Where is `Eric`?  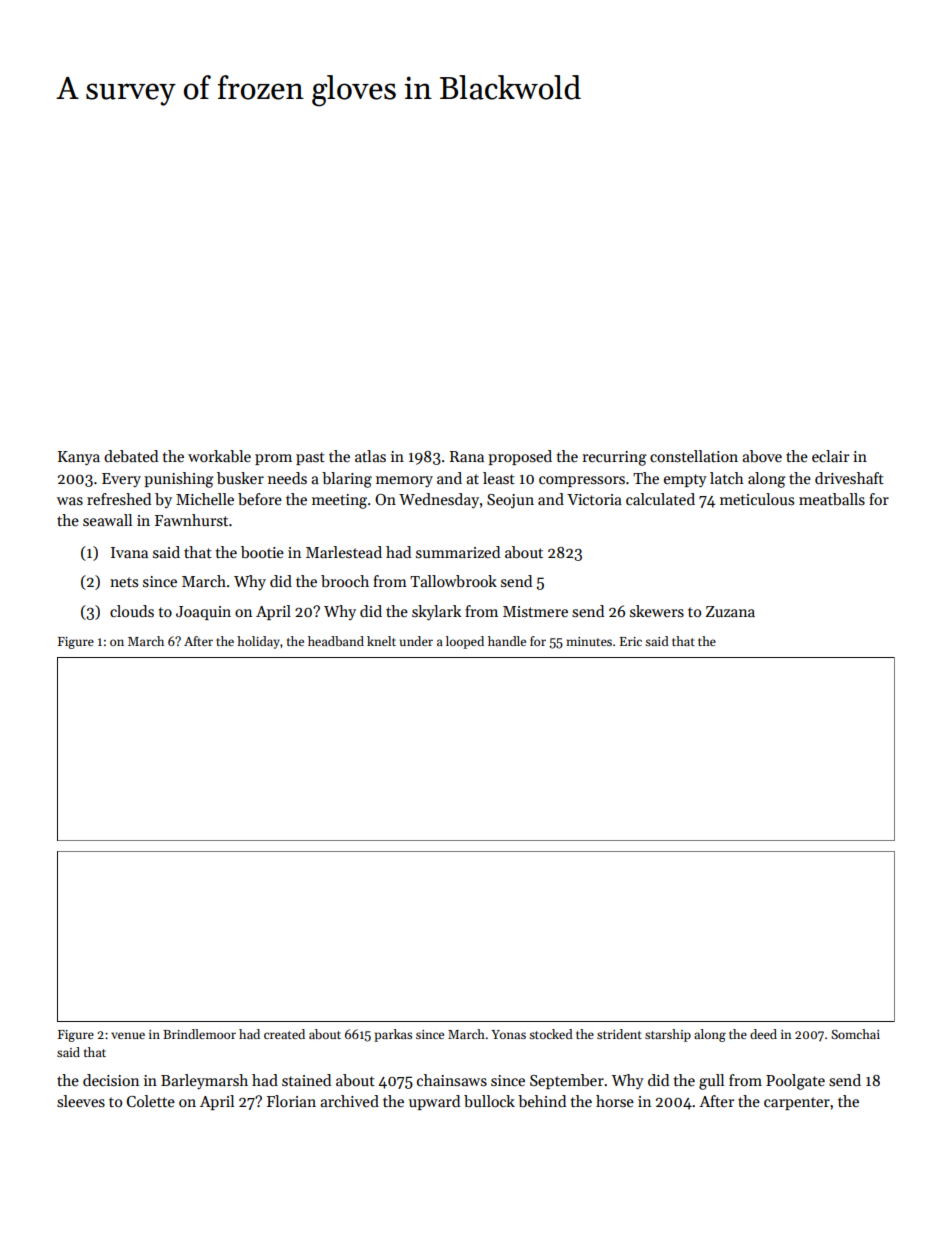 Eric is located at coordinates (631, 641).
